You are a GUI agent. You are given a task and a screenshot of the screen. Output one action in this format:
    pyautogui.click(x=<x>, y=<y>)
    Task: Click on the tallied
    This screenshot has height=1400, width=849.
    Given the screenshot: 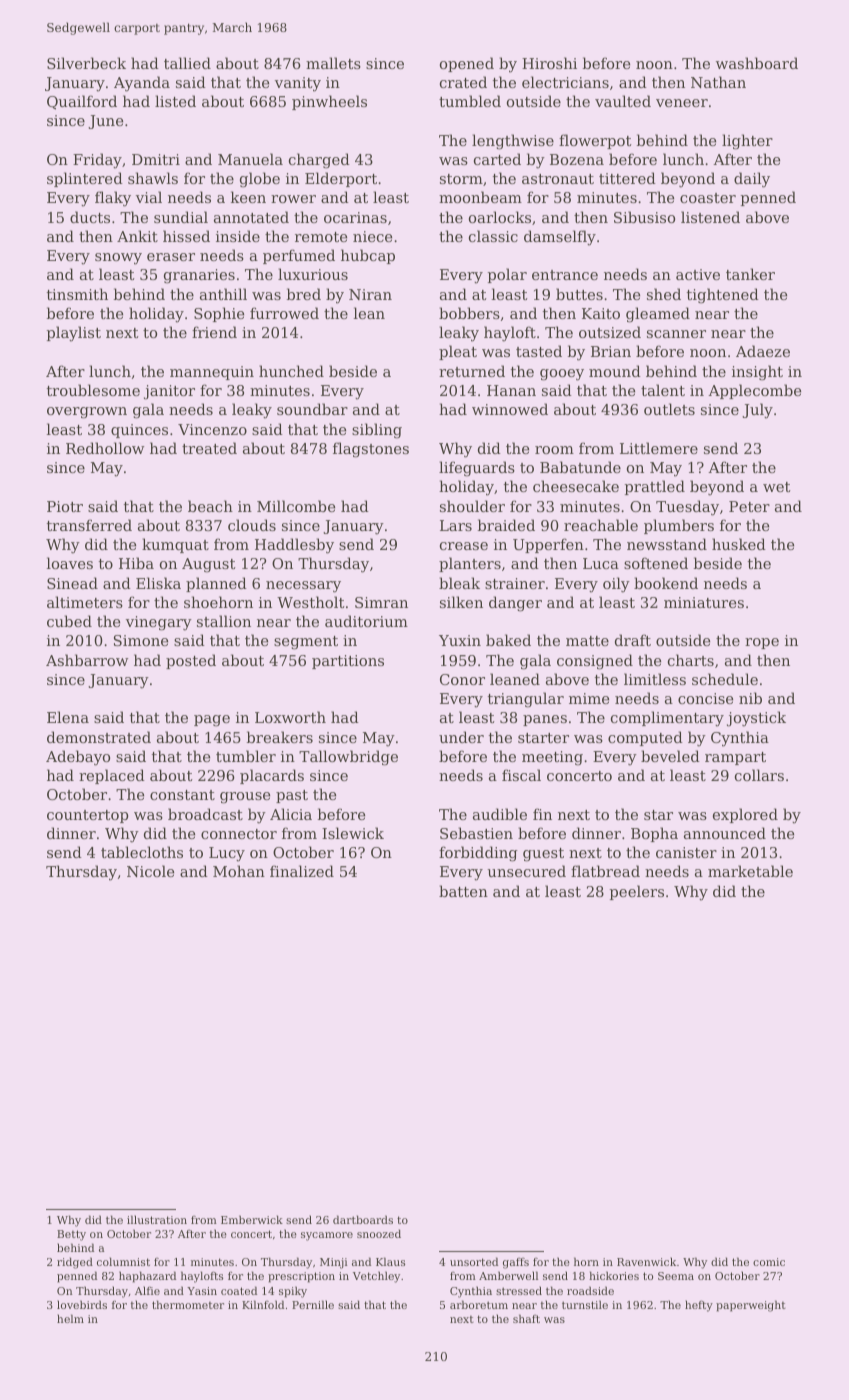 What is the action you would take?
    pyautogui.click(x=187, y=63)
